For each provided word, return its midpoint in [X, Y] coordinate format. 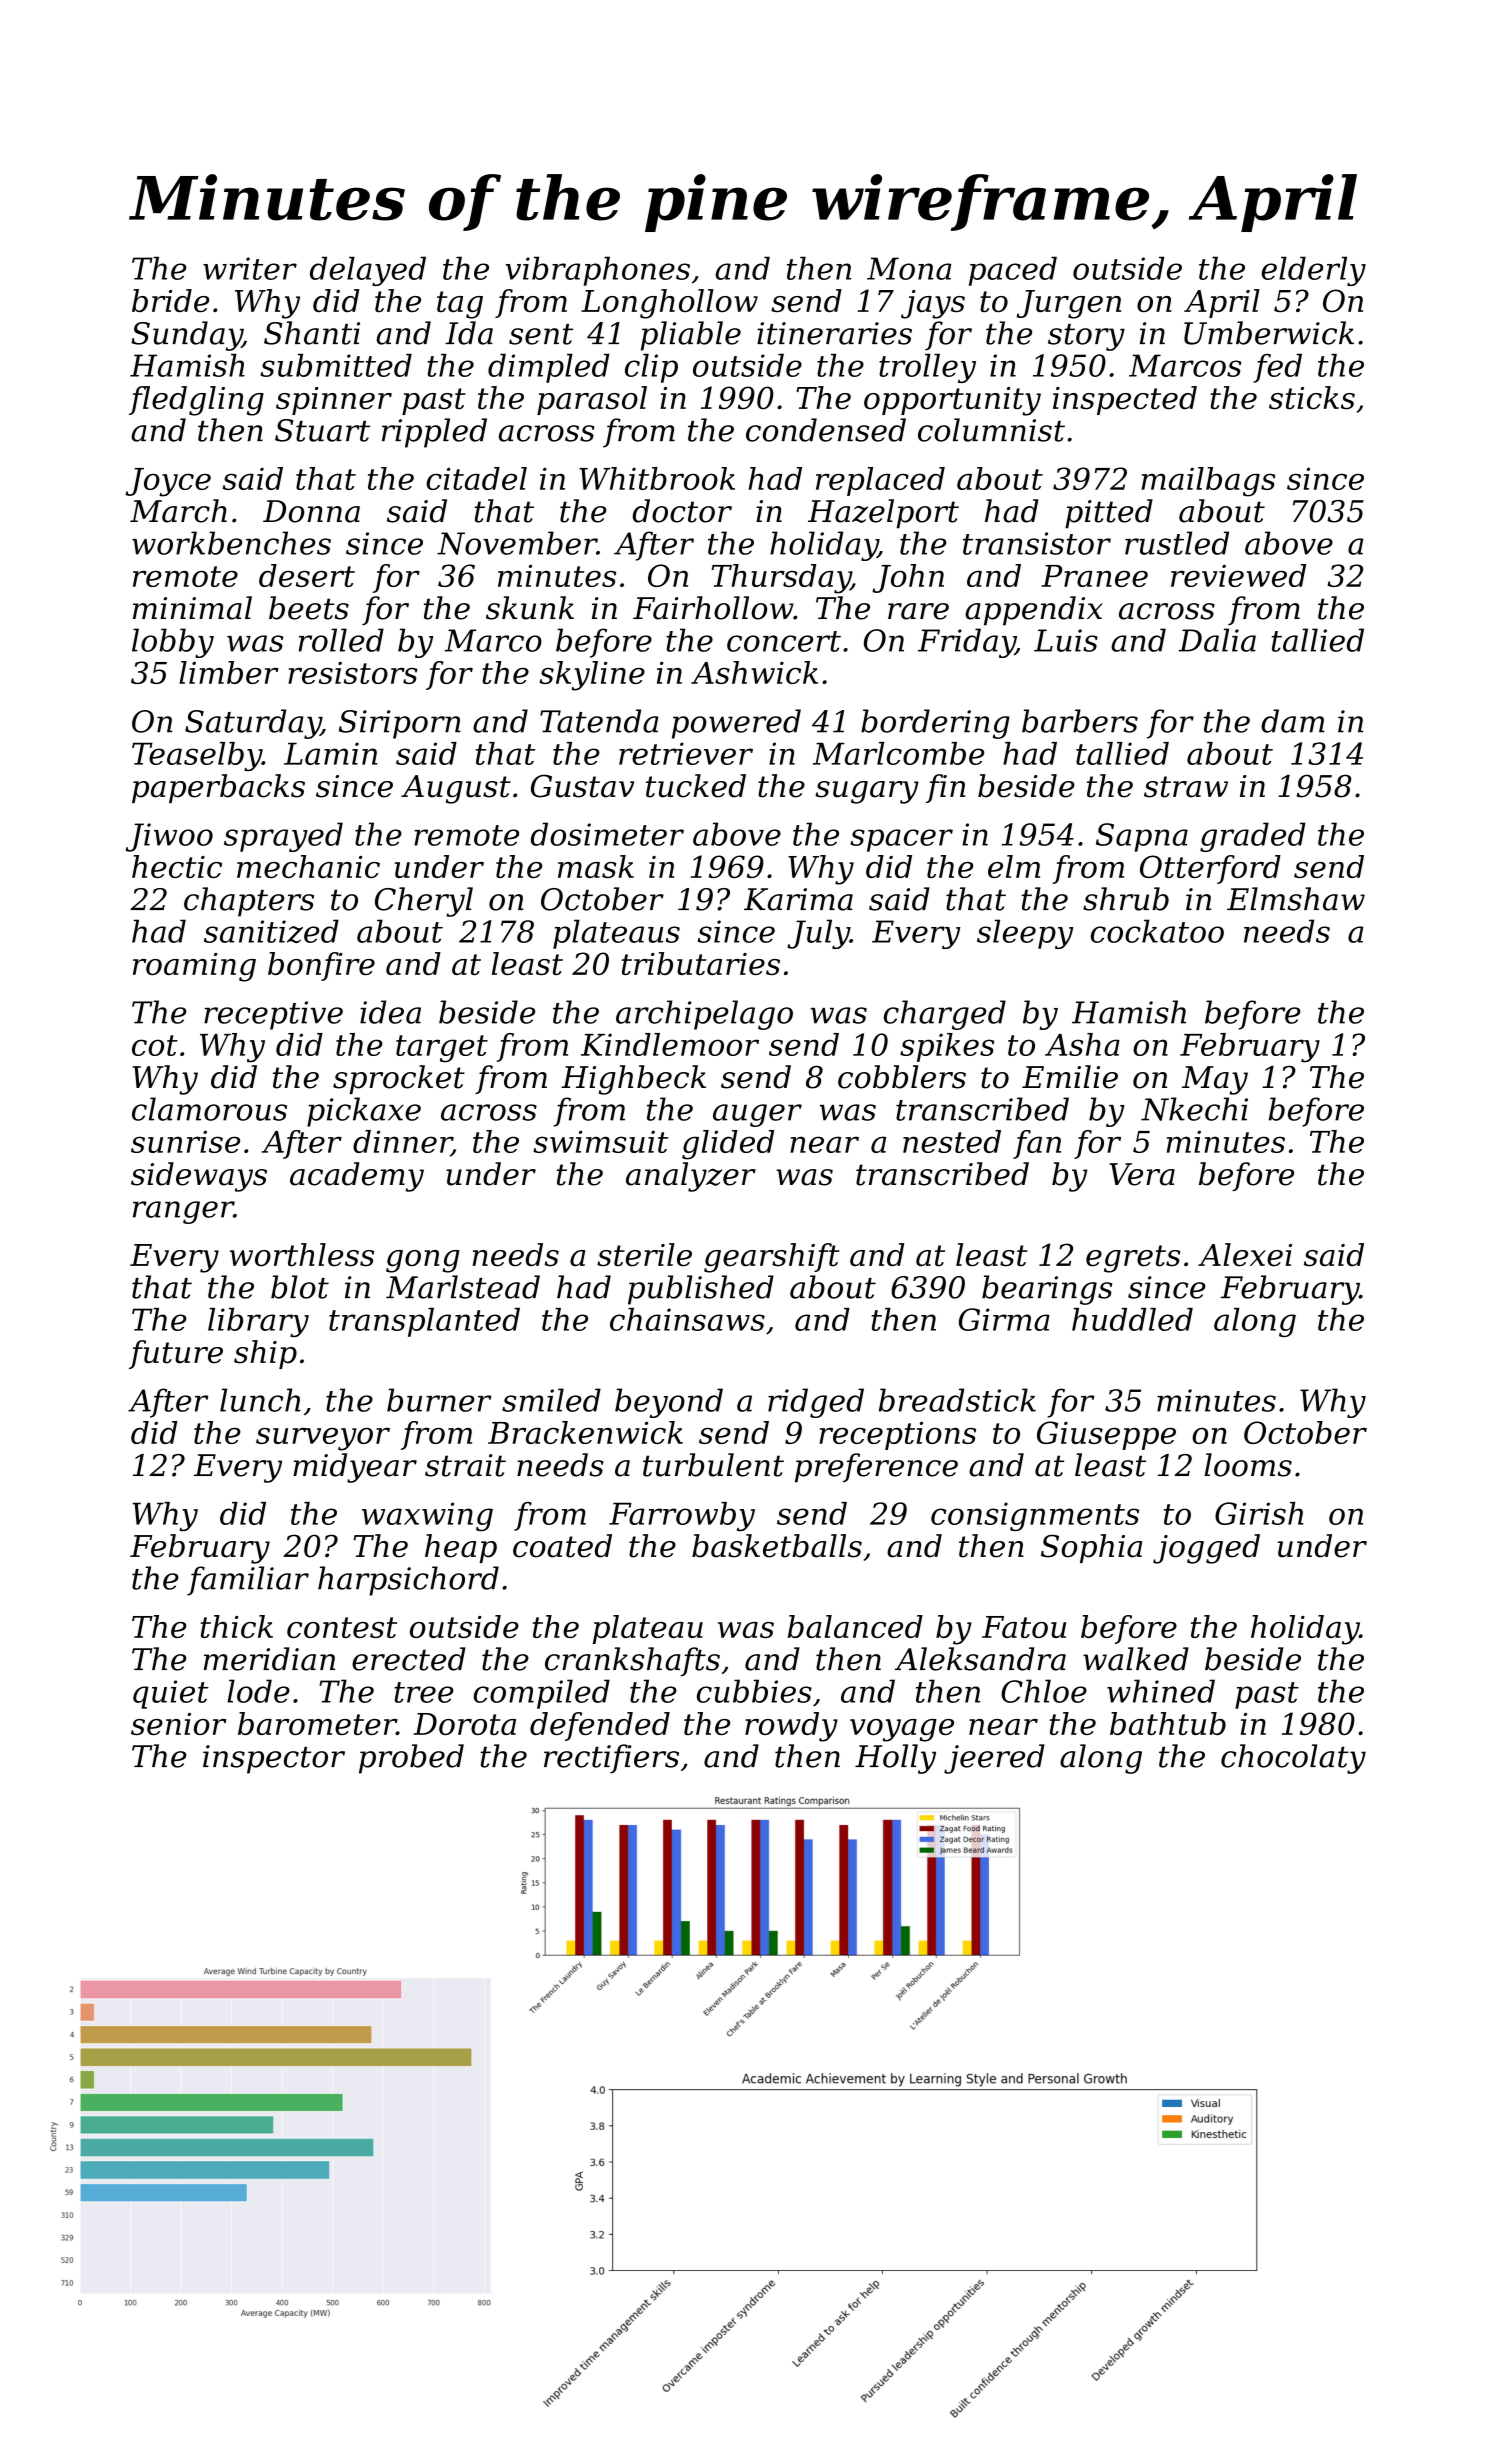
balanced [855, 1626]
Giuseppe [1106, 1435]
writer [250, 268]
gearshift [772, 1258]
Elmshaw [1296, 899]
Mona [909, 268]
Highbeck [633, 1080]
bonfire [321, 966]
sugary [867, 792]
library [258, 1322]
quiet [171, 1694]
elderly [1314, 271]
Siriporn [400, 724]
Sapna [1142, 837]
